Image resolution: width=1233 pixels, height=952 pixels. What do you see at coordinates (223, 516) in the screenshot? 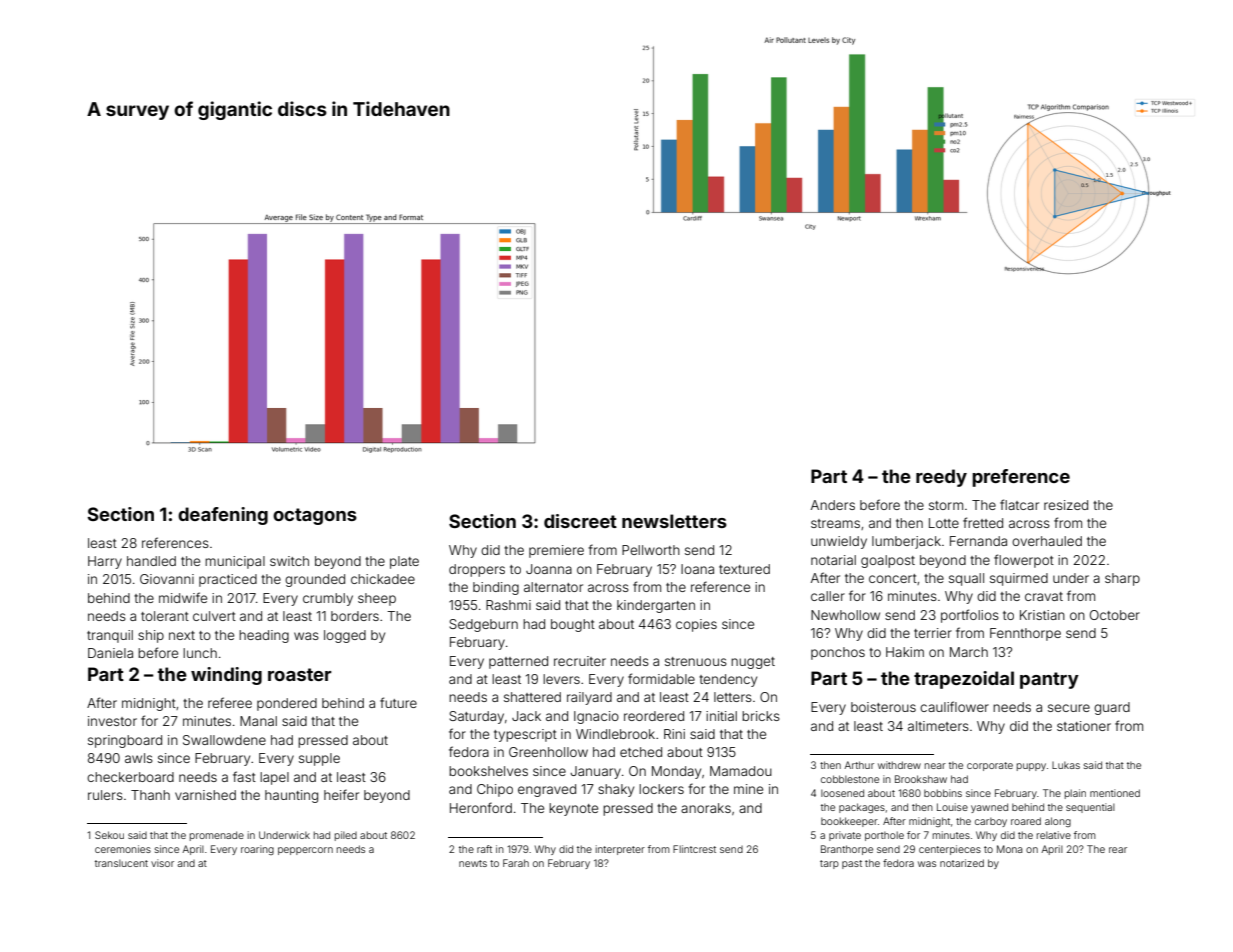
I see `deafening` at bounding box center [223, 516].
